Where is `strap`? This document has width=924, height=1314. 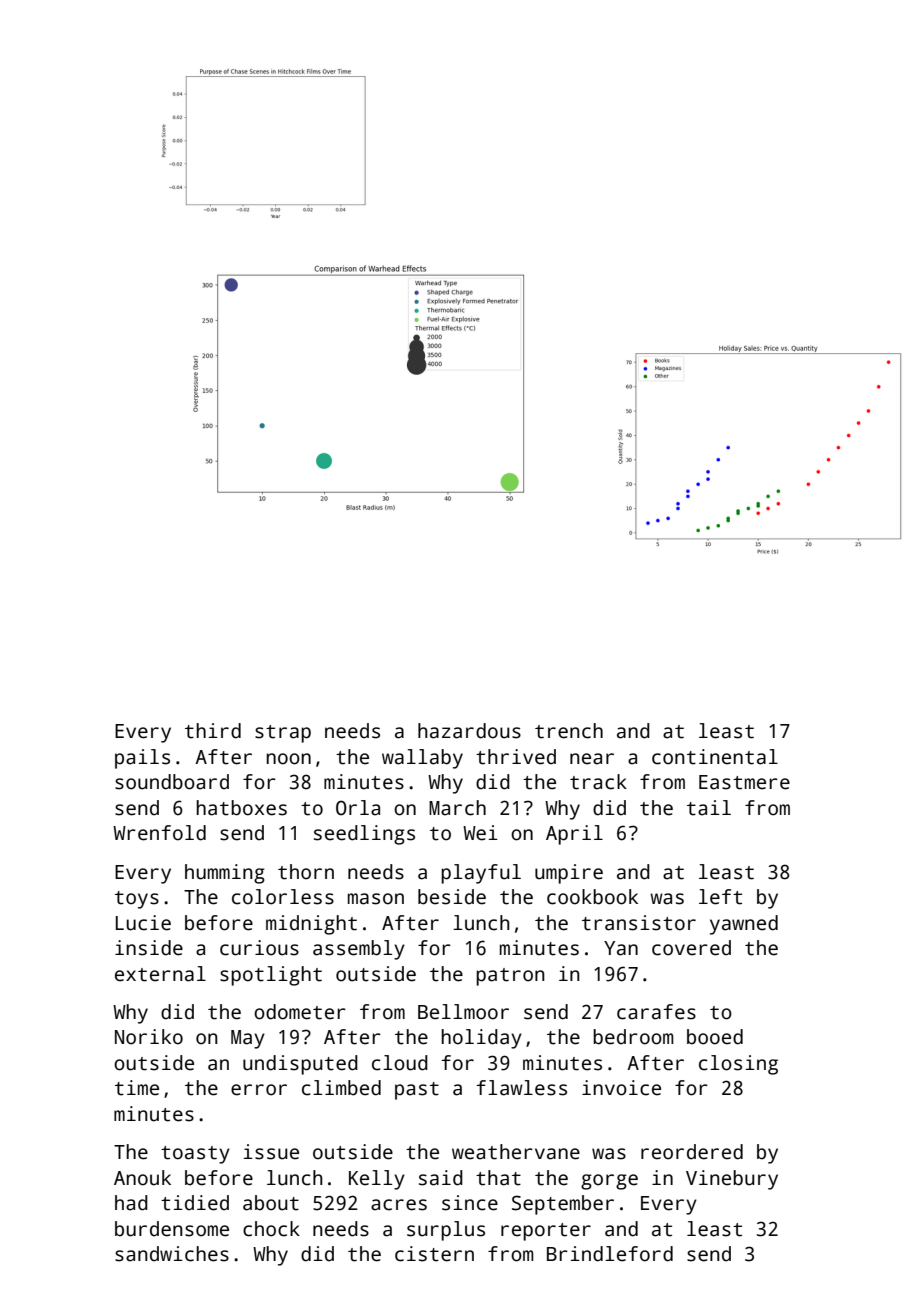
strap is located at coordinates (283, 734).
